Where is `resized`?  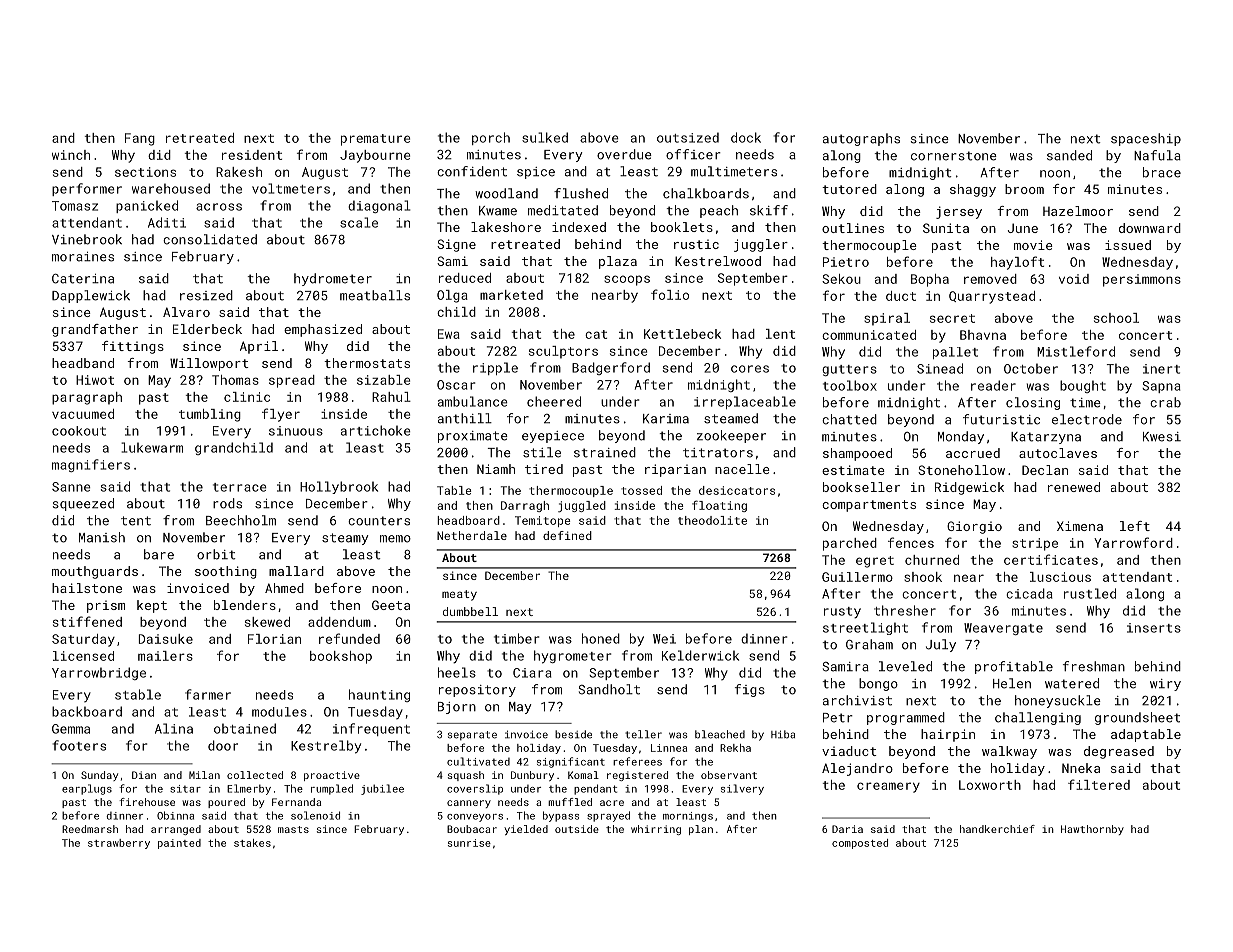
resized is located at coordinates (206, 295).
